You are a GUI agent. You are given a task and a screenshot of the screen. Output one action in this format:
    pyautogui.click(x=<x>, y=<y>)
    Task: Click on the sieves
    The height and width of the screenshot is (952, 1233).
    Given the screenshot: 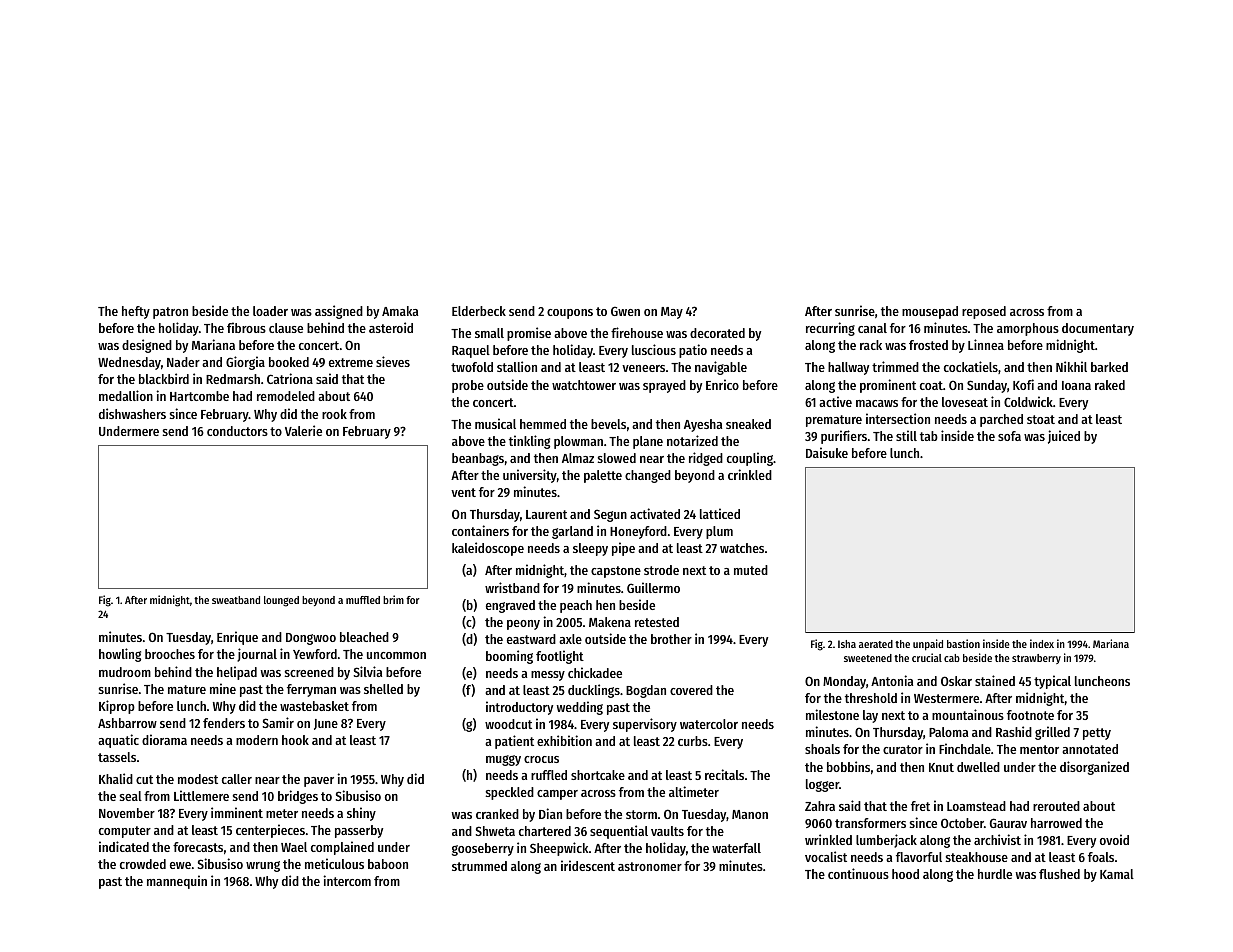 What is the action you would take?
    pyautogui.click(x=393, y=361)
